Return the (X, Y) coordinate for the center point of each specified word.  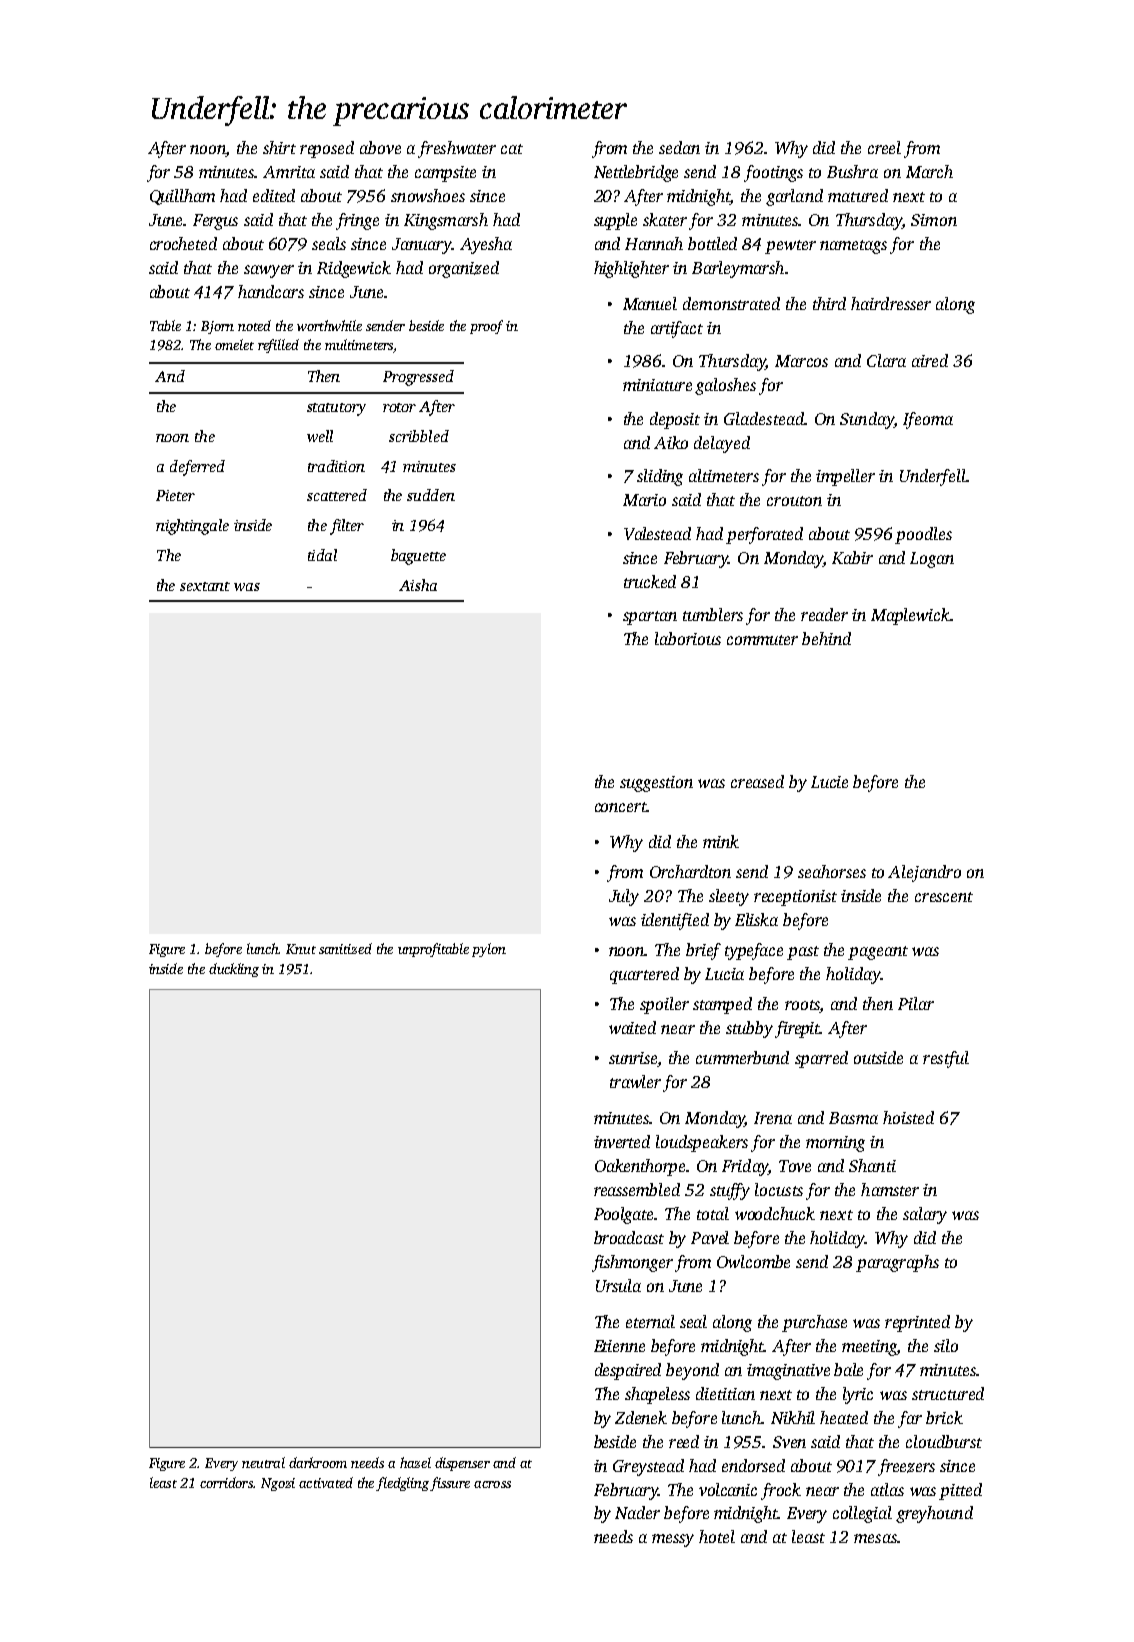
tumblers (713, 614)
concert (620, 807)
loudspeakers (702, 1143)
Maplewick (910, 616)
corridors (226, 1482)
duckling (234, 970)
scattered (337, 495)
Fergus (215, 222)
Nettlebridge (636, 173)
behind (826, 638)
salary (925, 1215)
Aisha (418, 585)
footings (773, 173)
